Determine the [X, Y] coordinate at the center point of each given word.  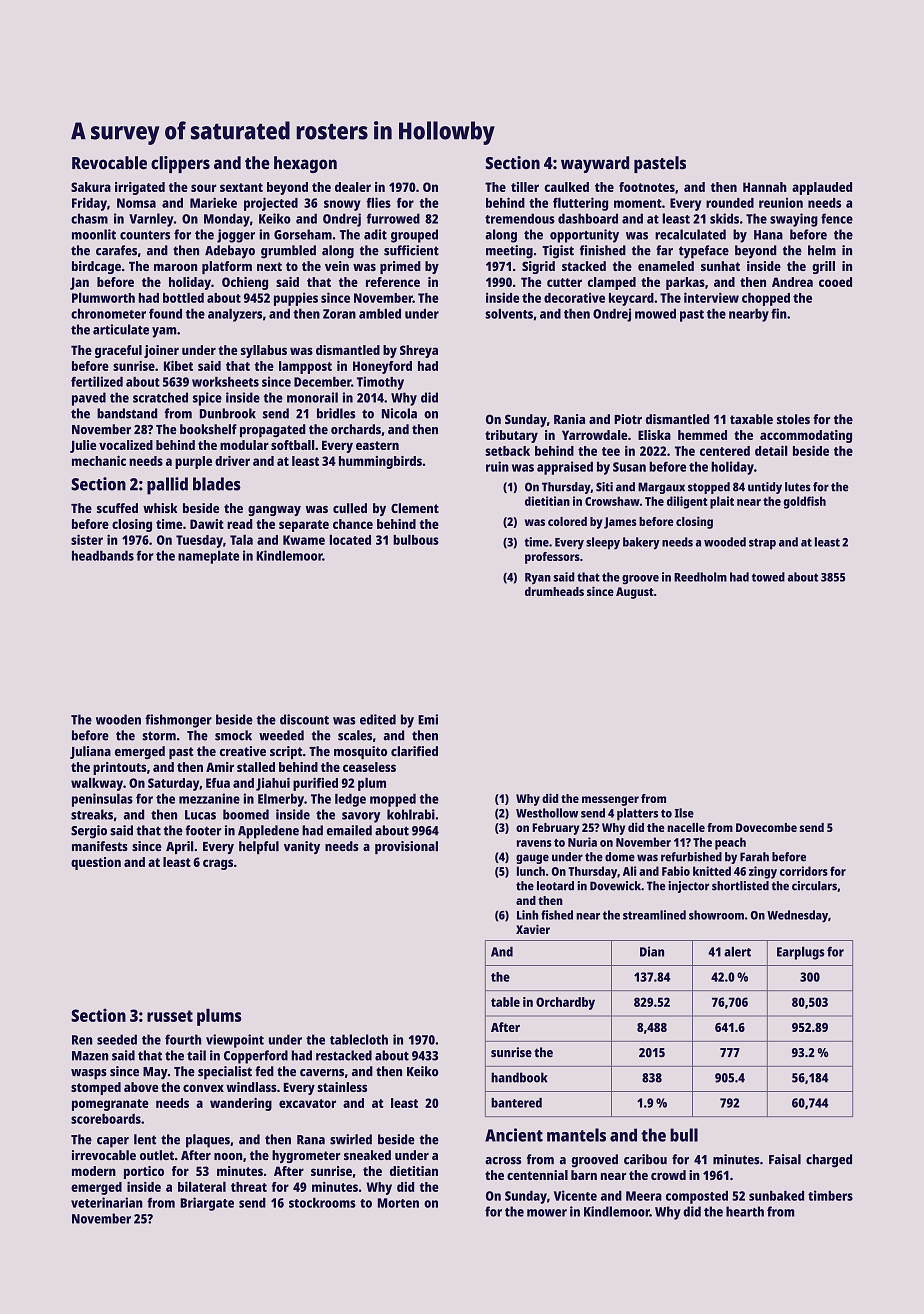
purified [315, 784]
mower [547, 1213]
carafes [116, 250]
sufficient [411, 250]
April [180, 847]
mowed [655, 313]
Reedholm [700, 577]
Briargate [207, 1204]
